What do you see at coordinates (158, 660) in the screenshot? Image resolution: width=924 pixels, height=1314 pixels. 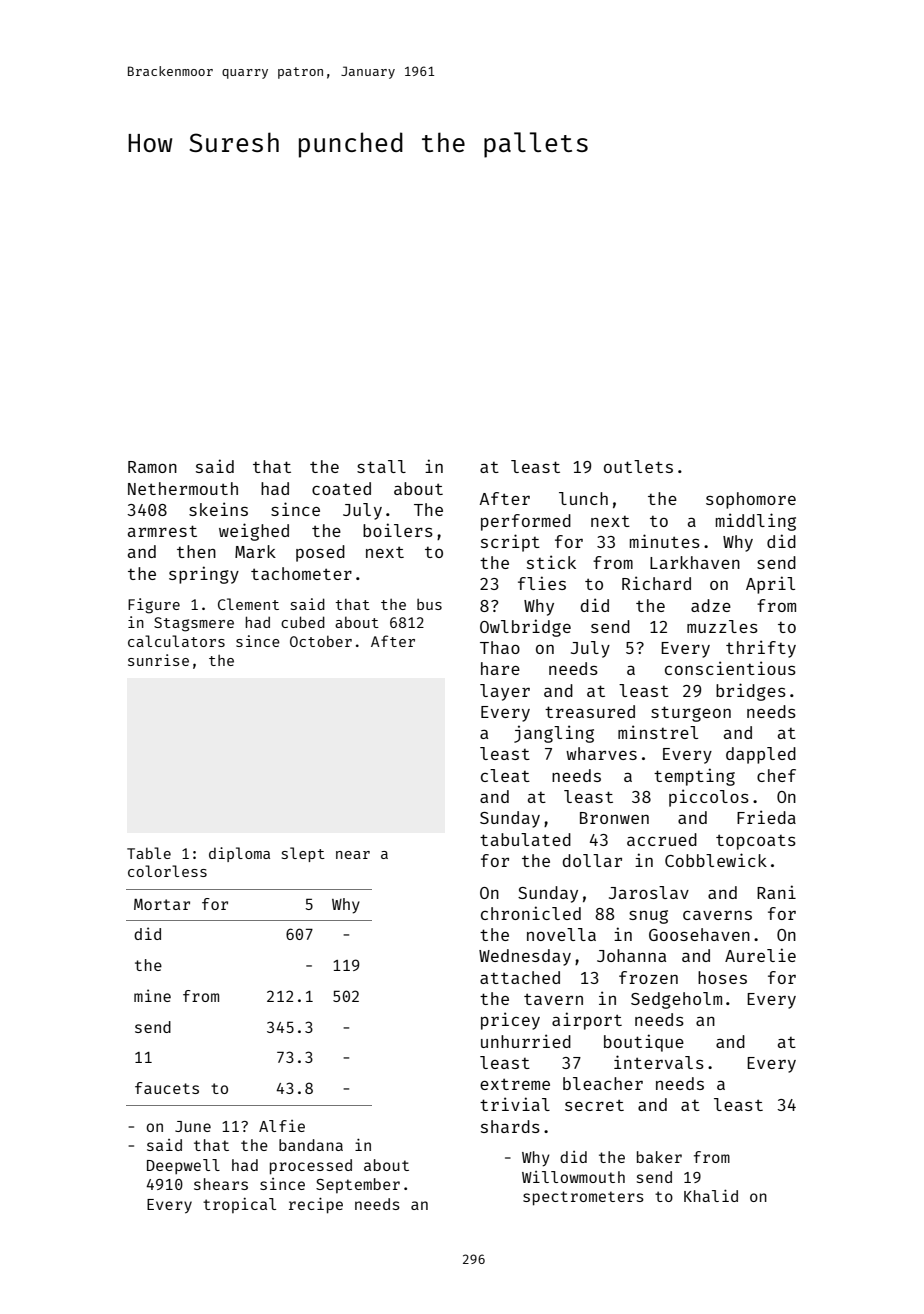 I see `sunrise` at bounding box center [158, 660].
